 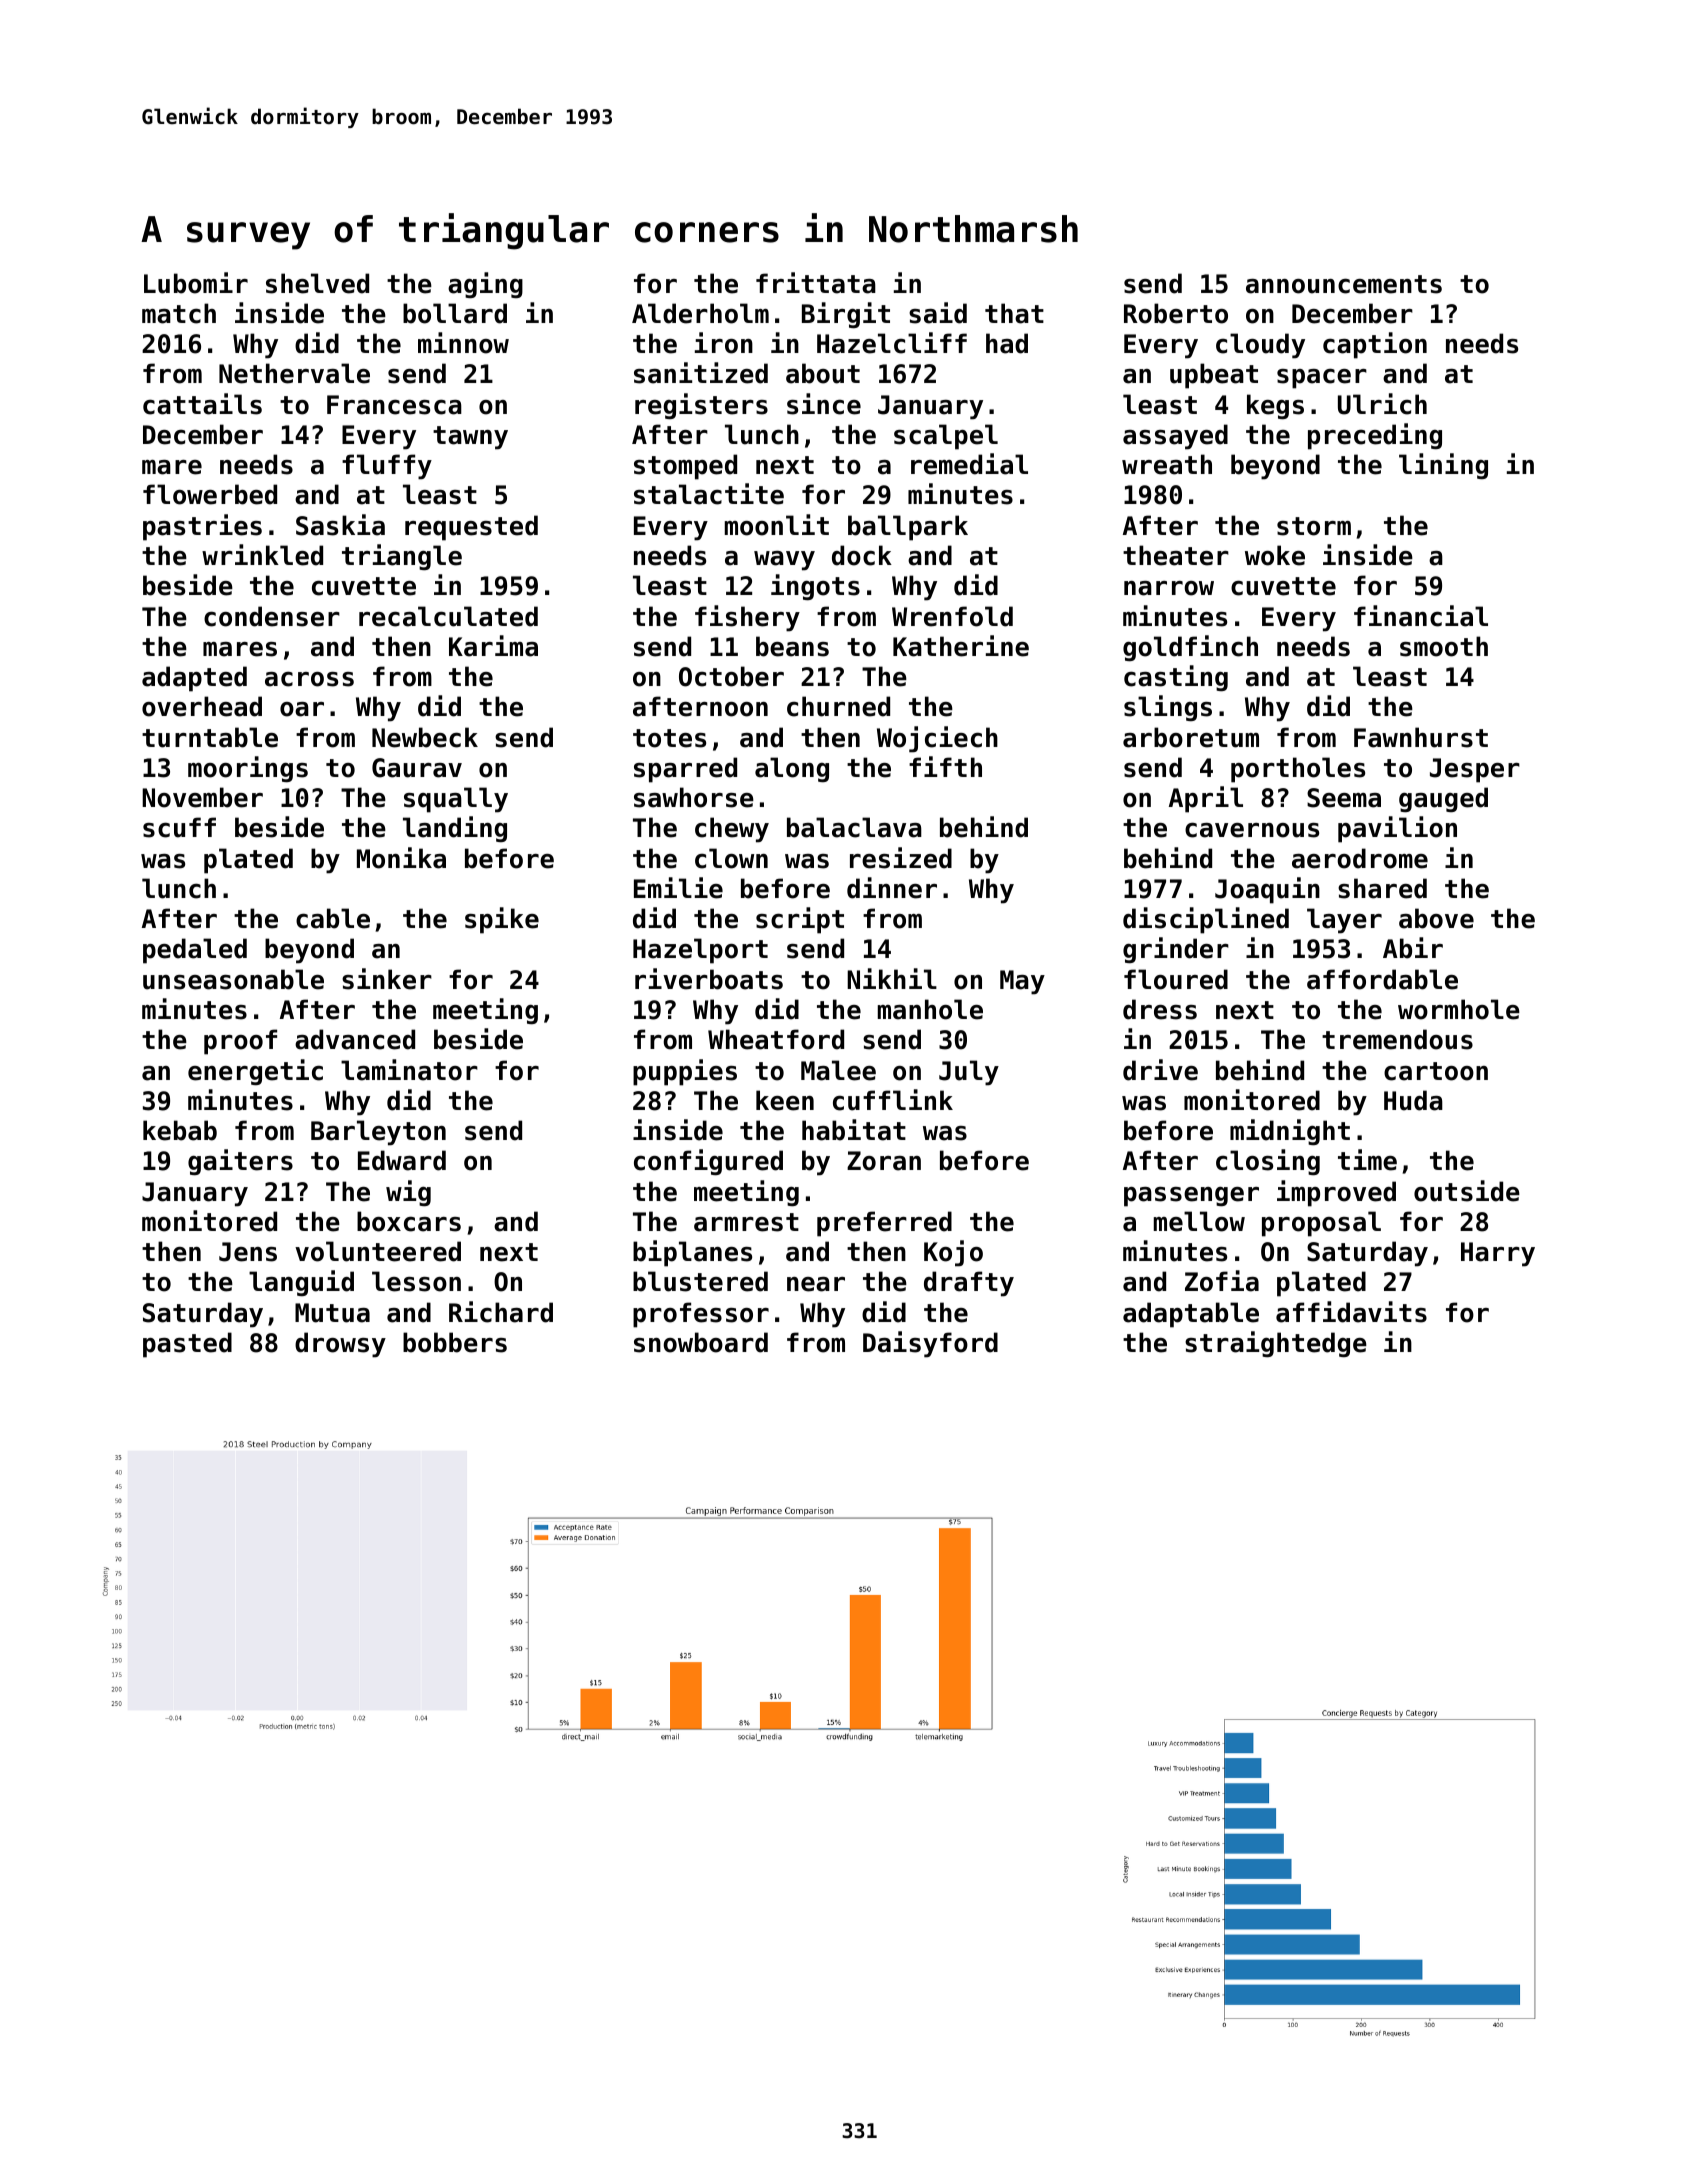 What do you see at coordinates (1344, 284) in the screenshot?
I see `announcements` at bounding box center [1344, 284].
